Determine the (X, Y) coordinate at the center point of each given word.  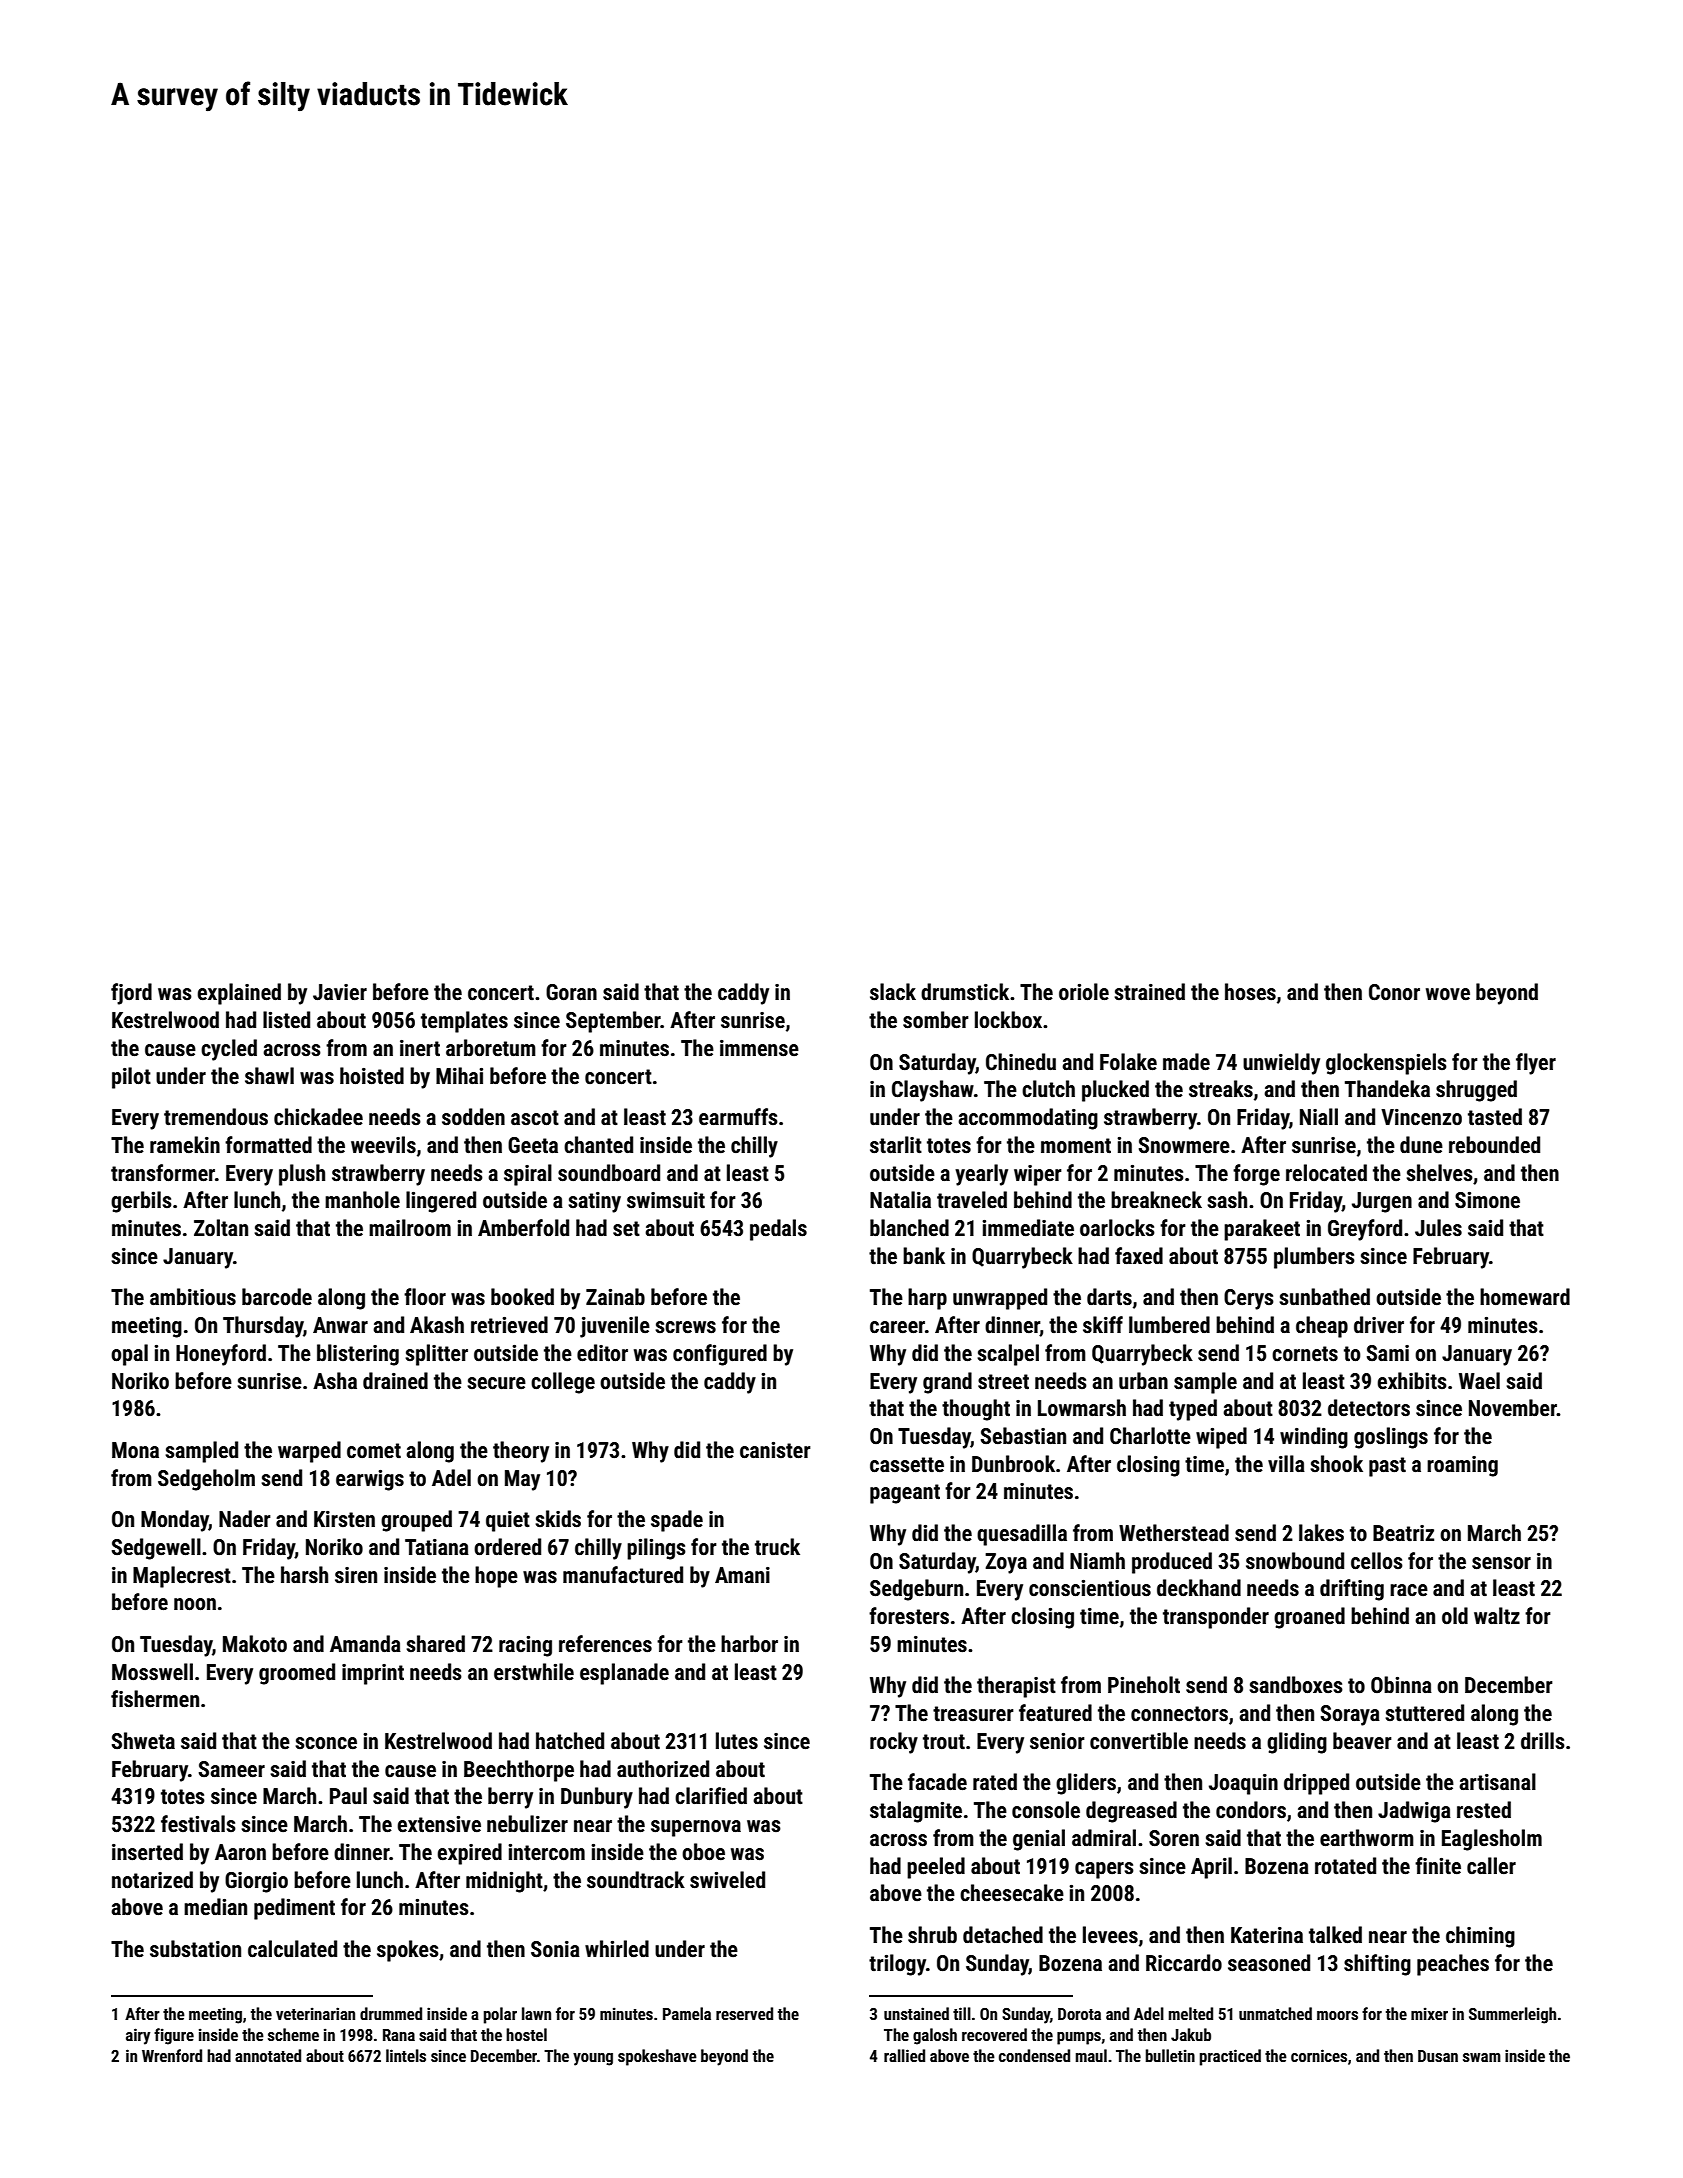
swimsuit (666, 1200)
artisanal (1497, 1782)
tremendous (216, 1117)
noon (195, 1604)
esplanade (624, 1674)
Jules (1438, 1228)
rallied (904, 2055)
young (593, 2059)
